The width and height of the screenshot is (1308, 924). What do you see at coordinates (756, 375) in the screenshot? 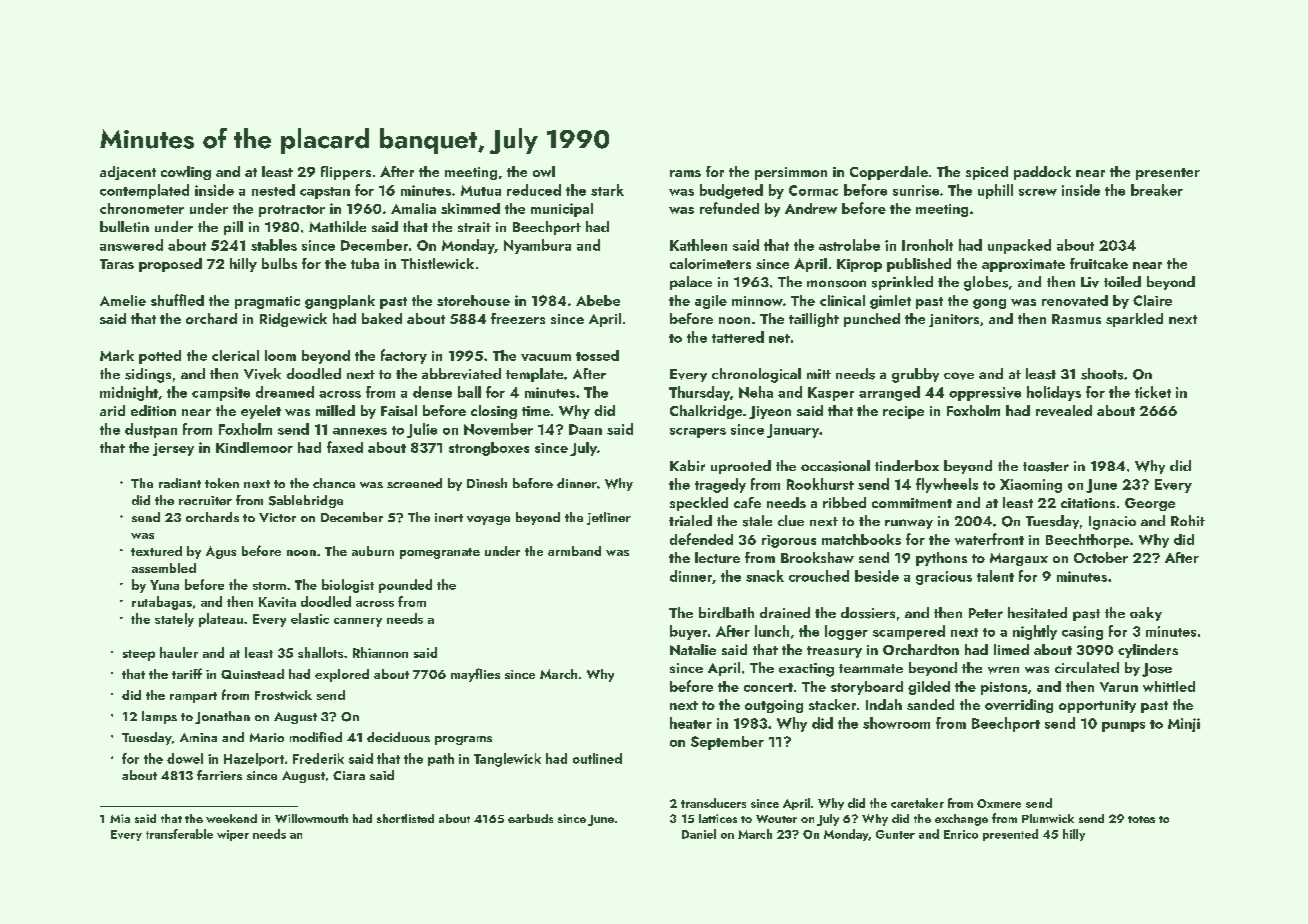
I see `chronological` at bounding box center [756, 375].
